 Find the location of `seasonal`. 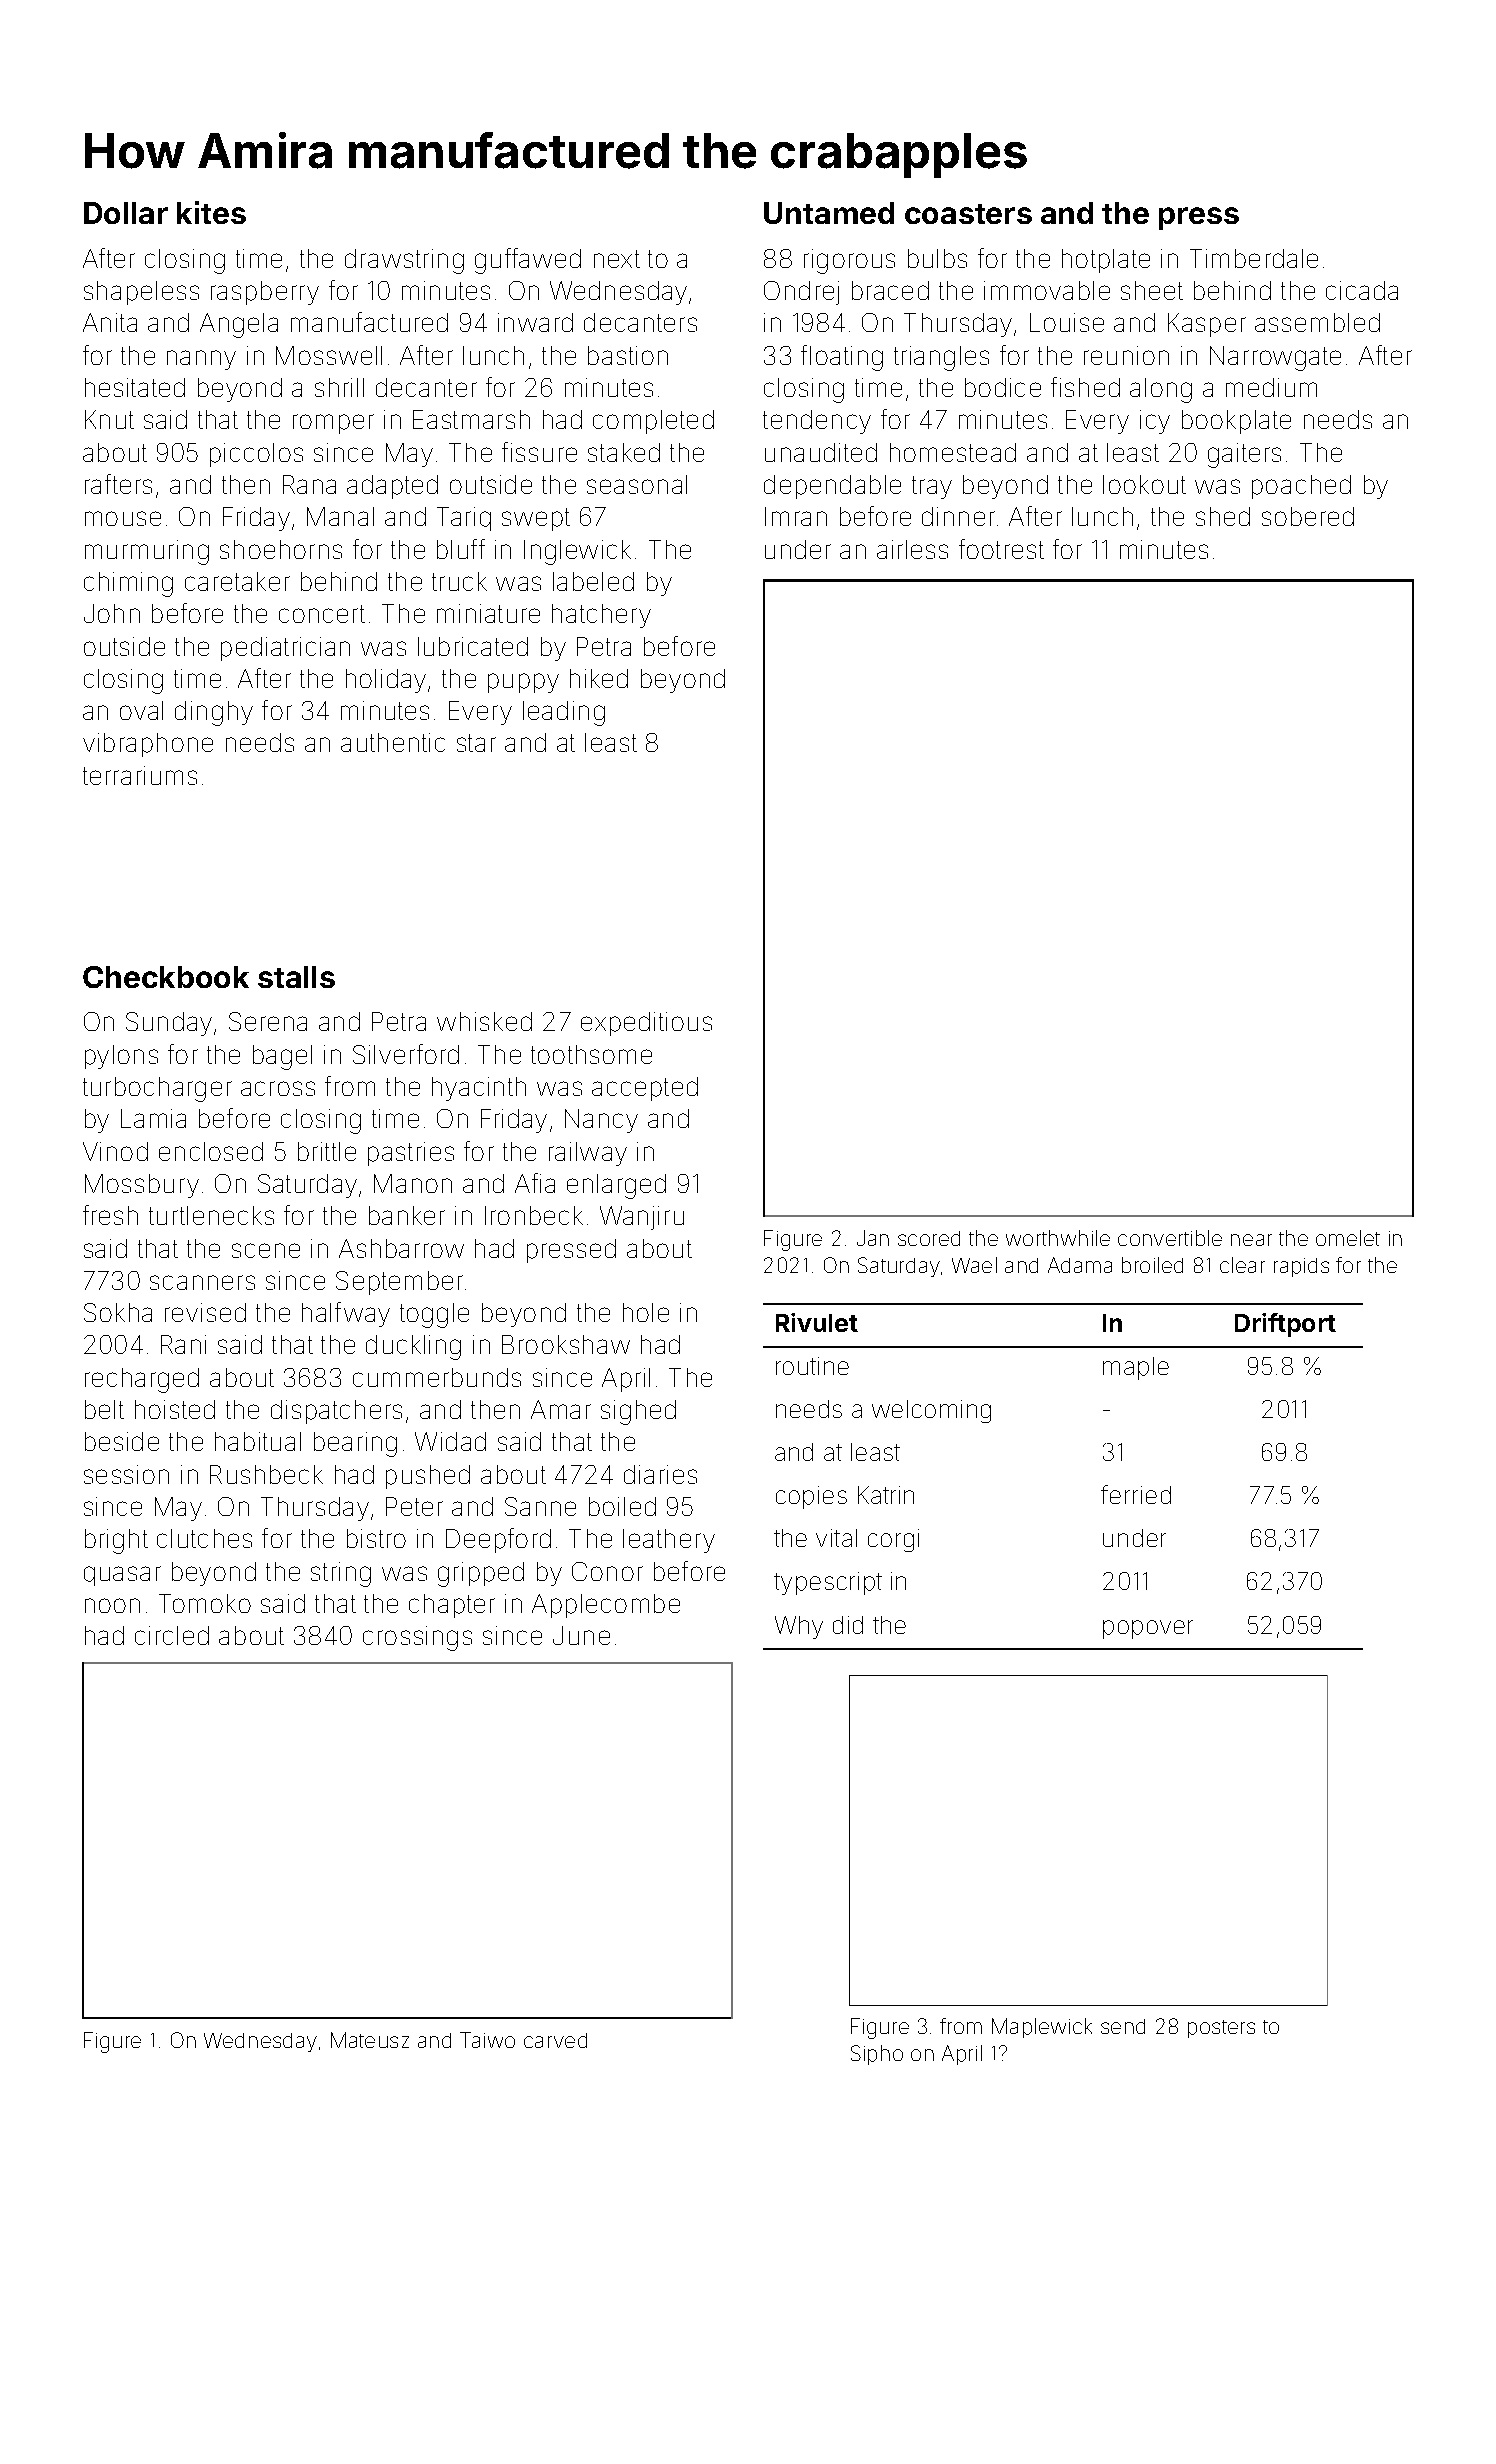

seasonal is located at coordinates (637, 484).
